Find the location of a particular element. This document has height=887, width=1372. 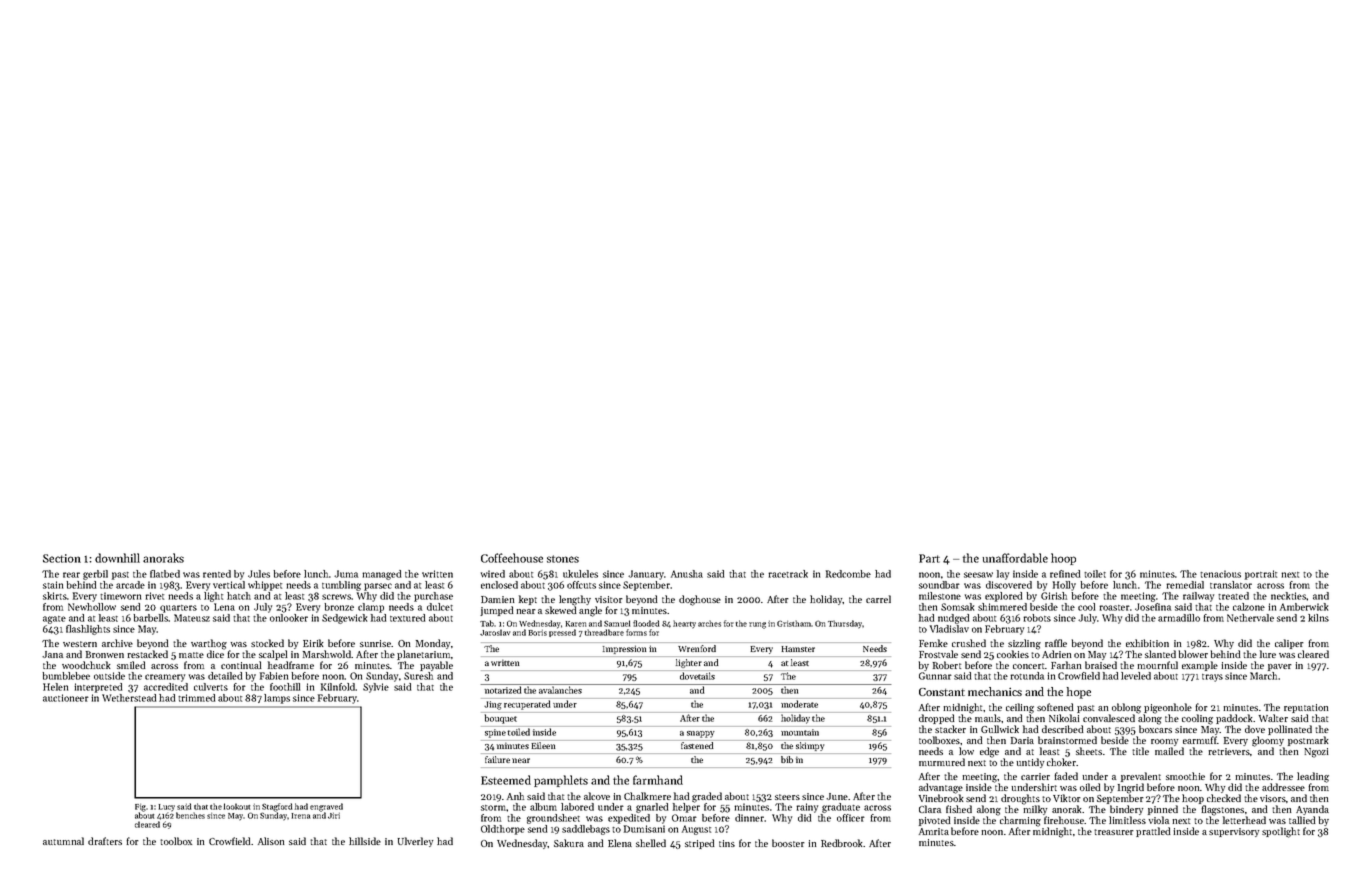

striped is located at coordinates (700, 844).
